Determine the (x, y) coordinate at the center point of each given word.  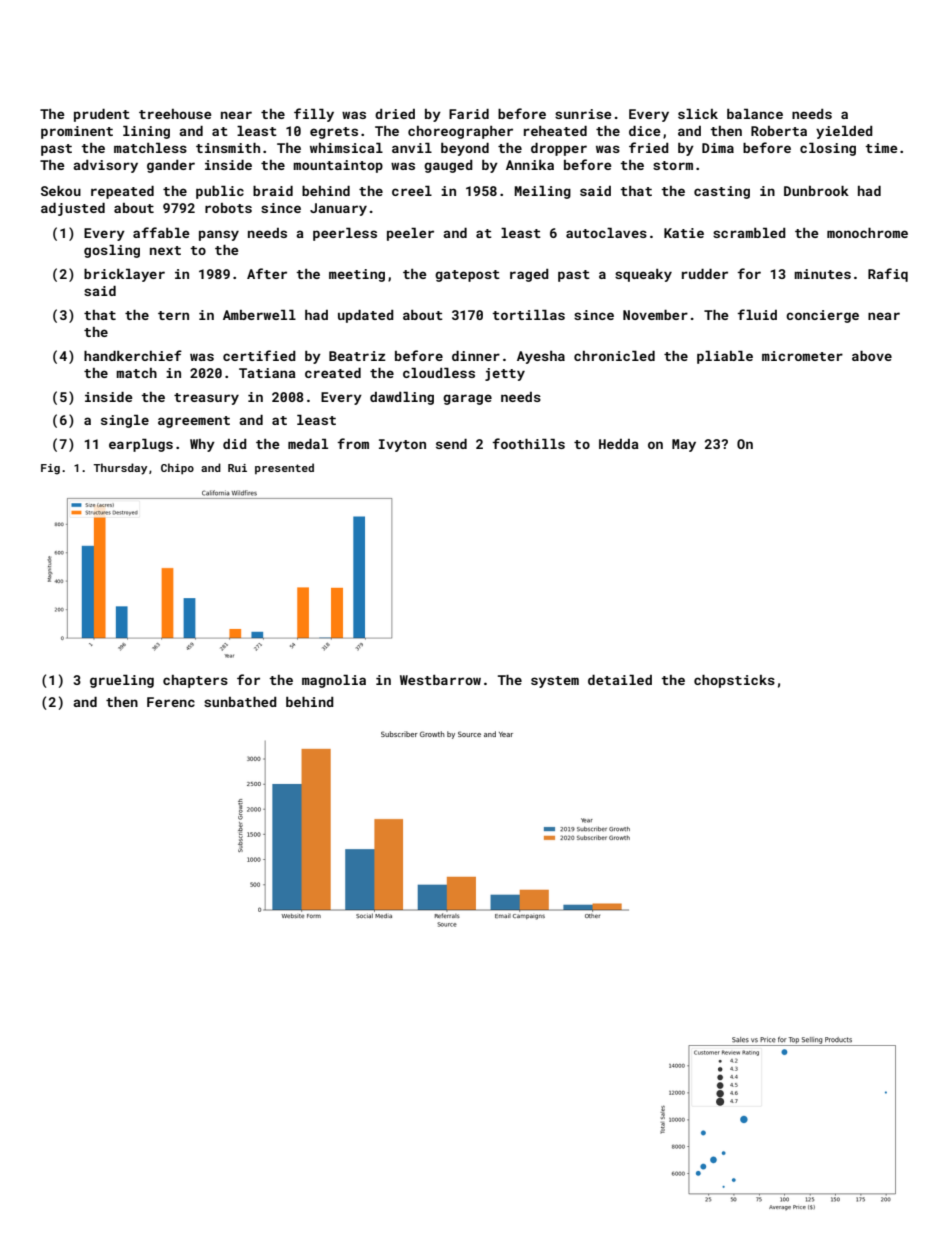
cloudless (439, 373)
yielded (844, 132)
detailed (620, 680)
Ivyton (402, 445)
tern (173, 315)
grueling (122, 681)
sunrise (583, 114)
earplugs (141, 445)
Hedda (619, 444)
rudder (705, 274)
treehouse (175, 114)
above (872, 356)
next (165, 250)
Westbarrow (440, 680)
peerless (345, 234)
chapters (195, 681)
